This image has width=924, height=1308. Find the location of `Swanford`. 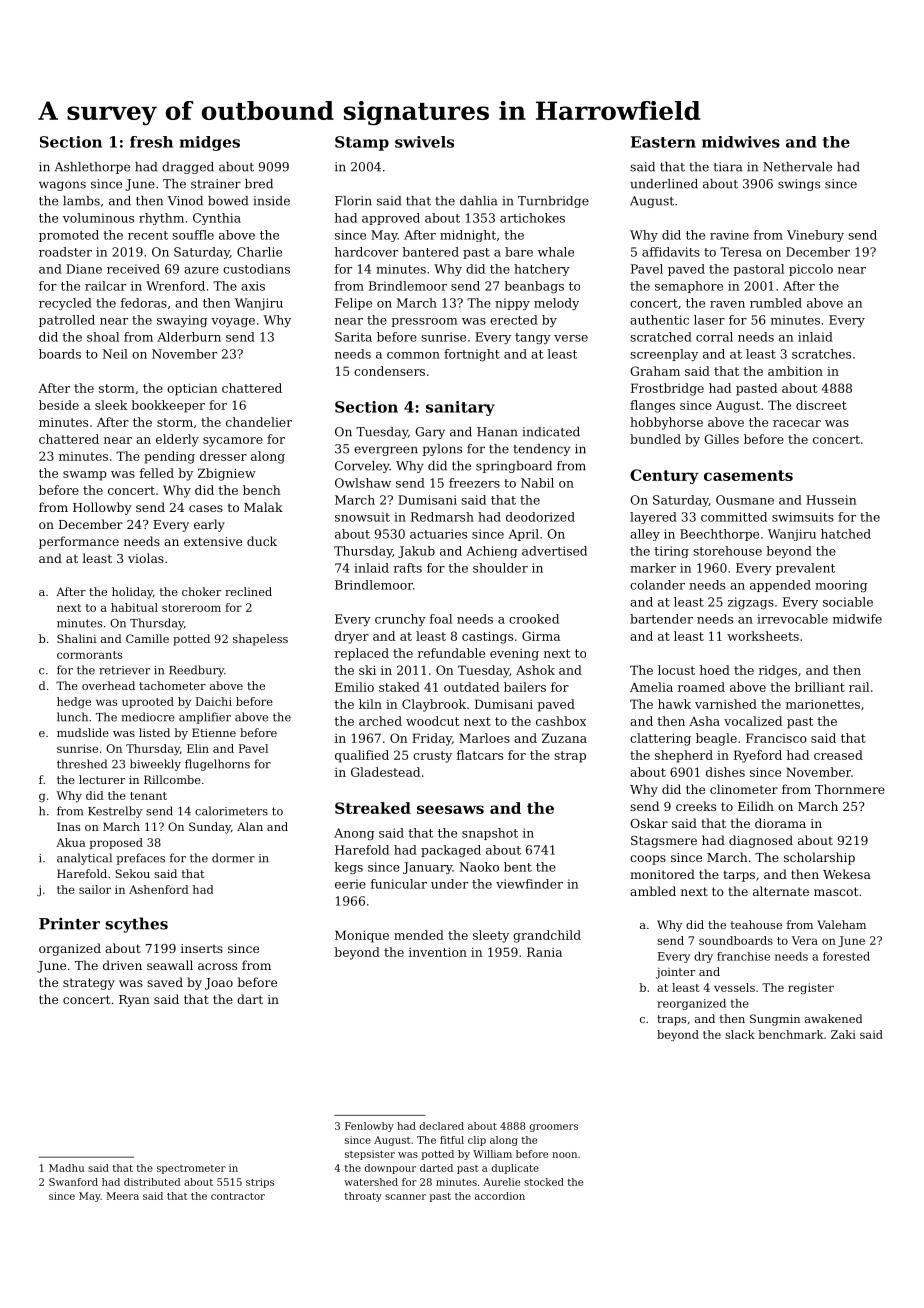

Swanford is located at coordinates (73, 1182).
